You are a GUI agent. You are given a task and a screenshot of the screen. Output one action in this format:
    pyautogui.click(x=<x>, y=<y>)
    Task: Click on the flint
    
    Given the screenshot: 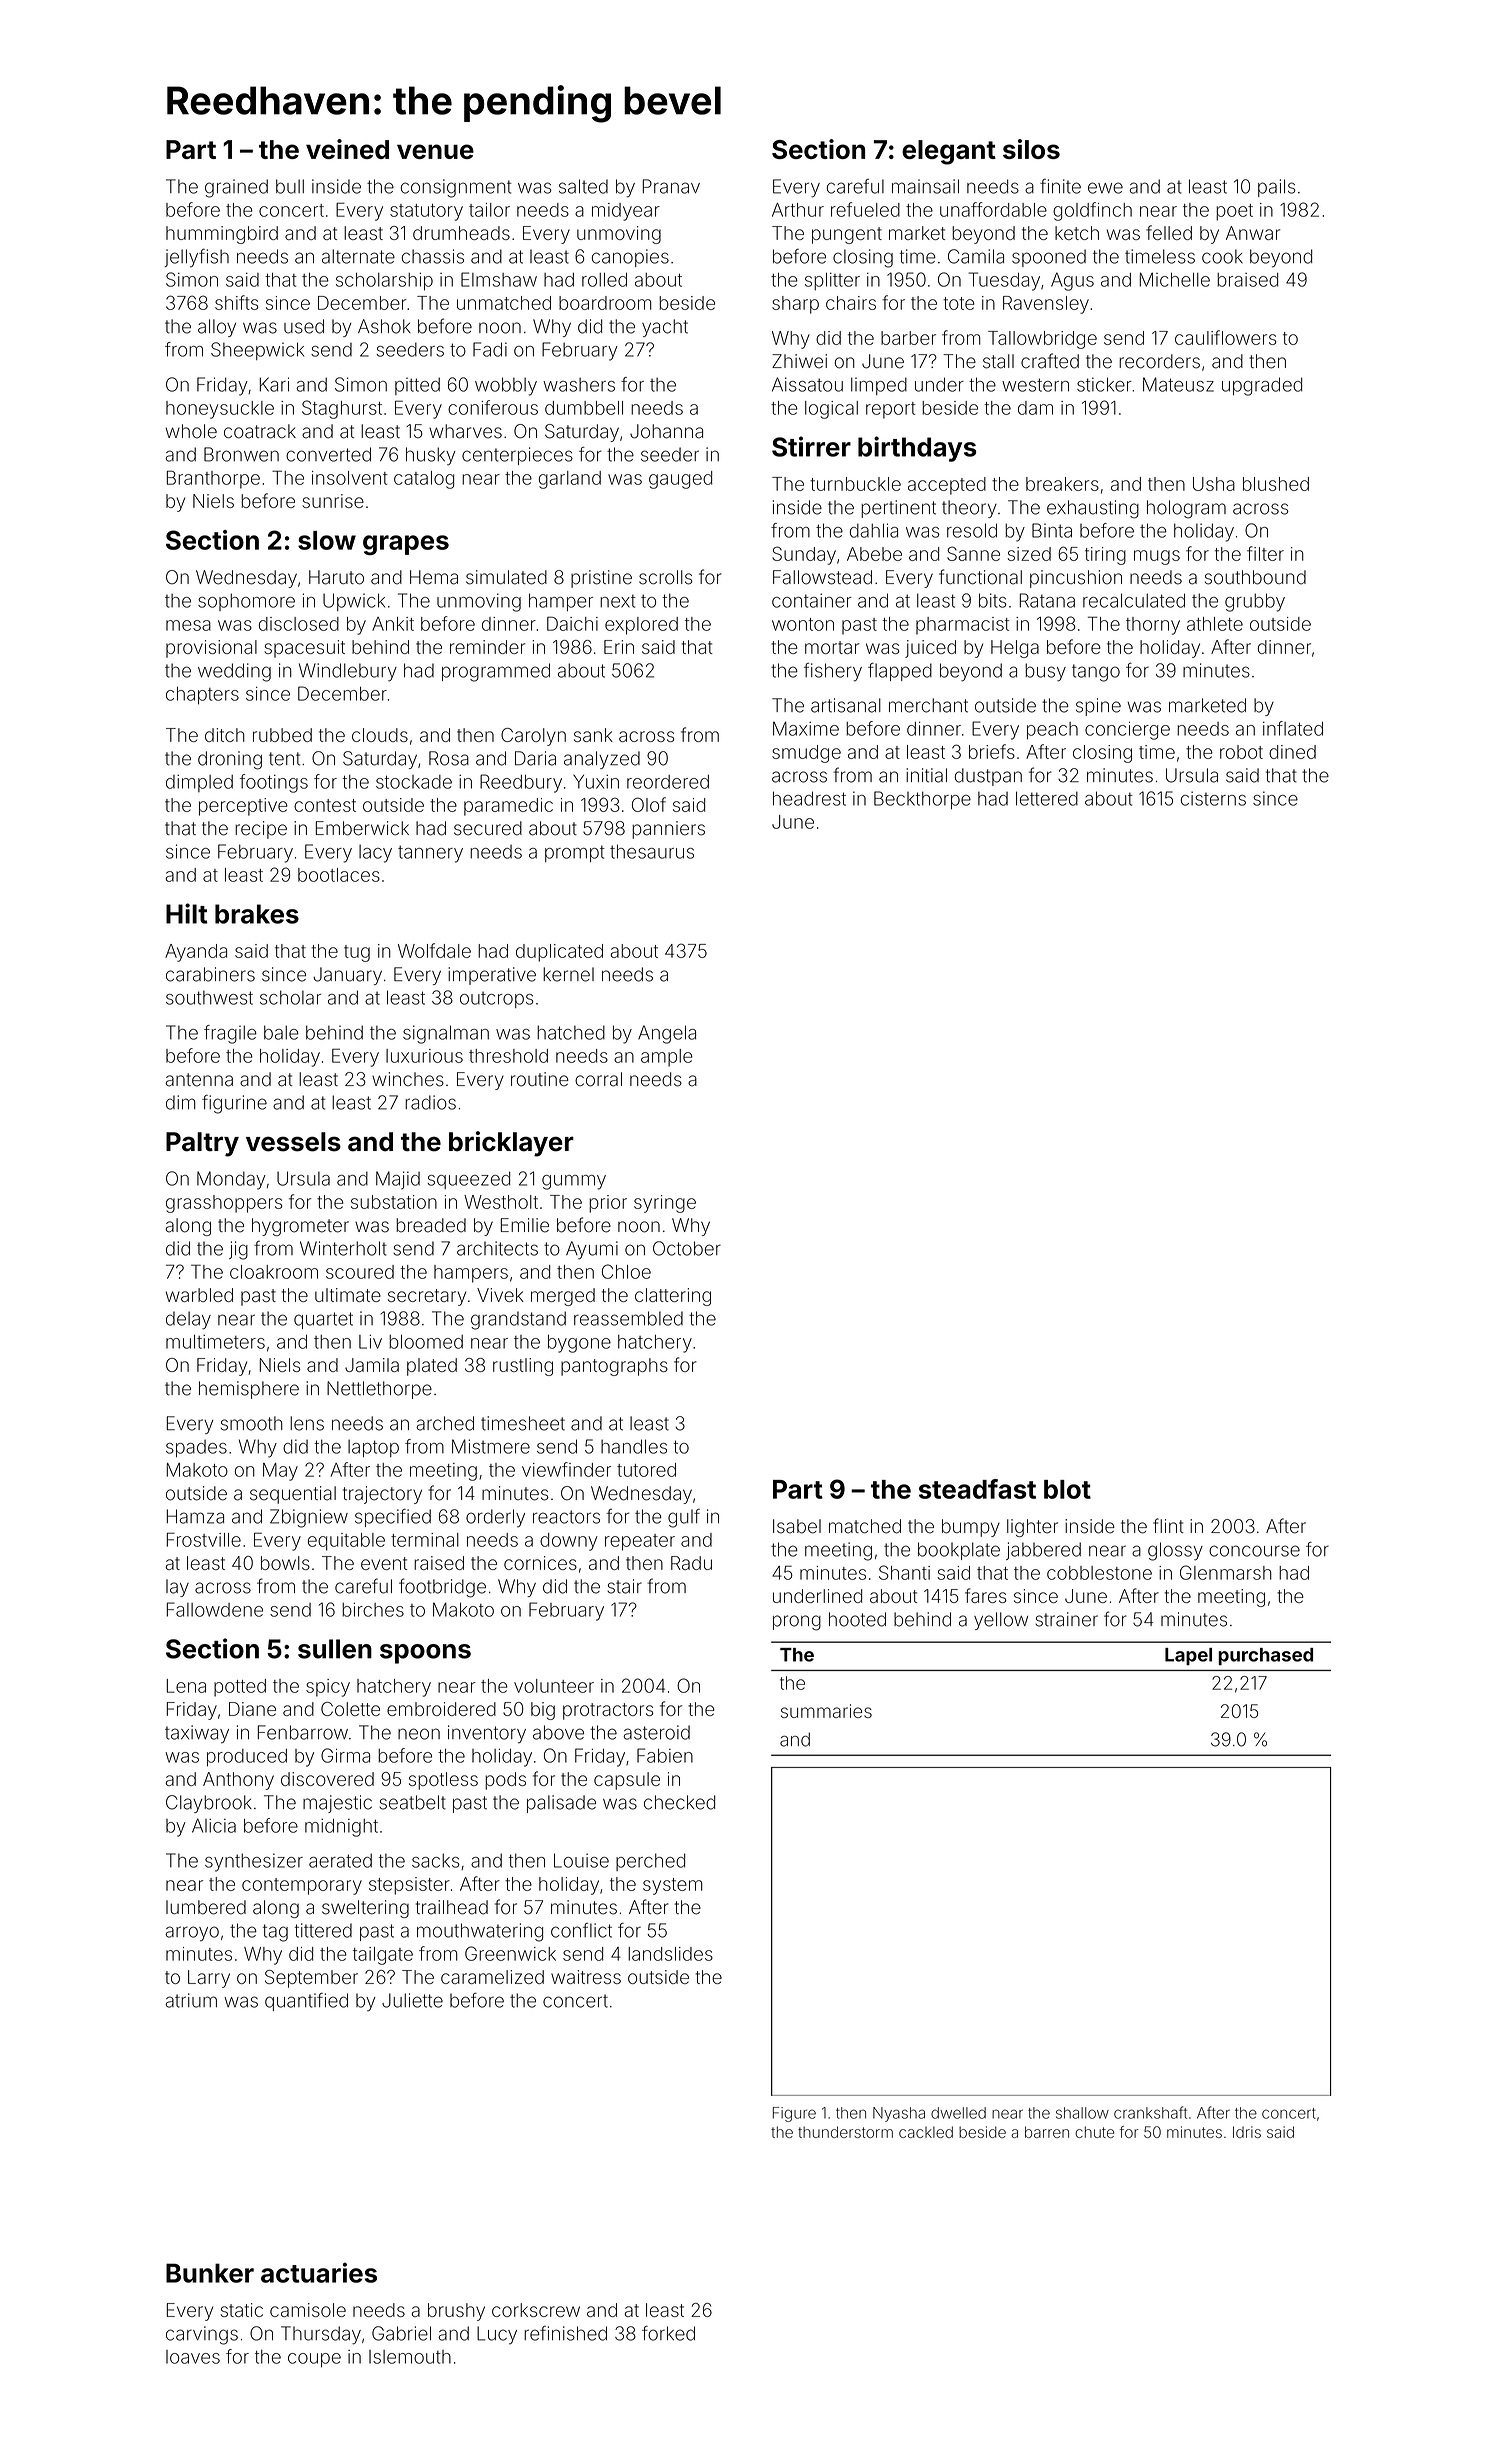 What is the action you would take?
    pyautogui.click(x=1168, y=1525)
